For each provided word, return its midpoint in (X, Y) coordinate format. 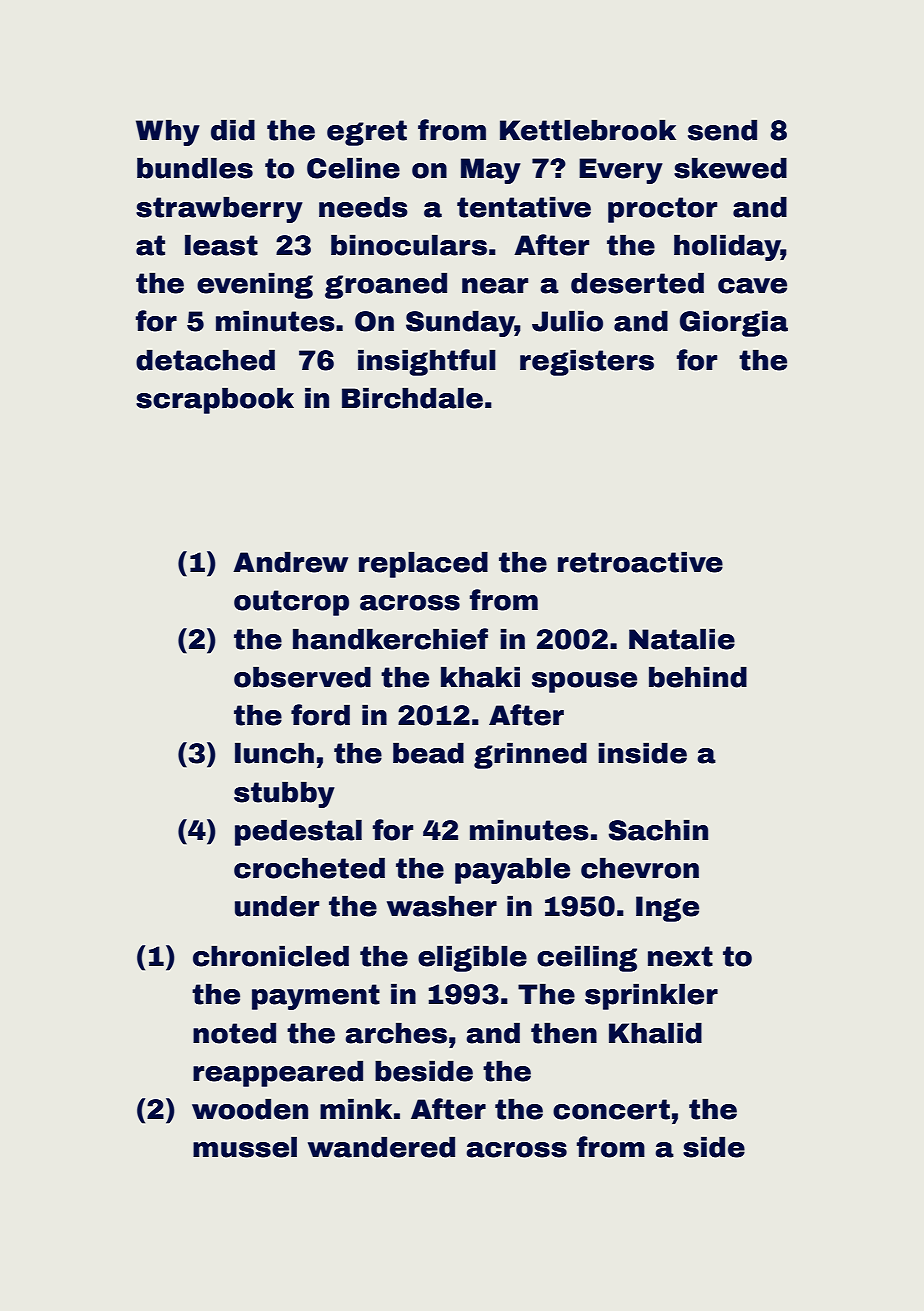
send (722, 130)
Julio (567, 321)
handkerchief (390, 639)
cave (752, 286)
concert (611, 1109)
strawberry (219, 209)
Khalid (655, 1033)
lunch (274, 753)
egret (367, 133)
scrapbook (215, 400)
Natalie (682, 639)
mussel (245, 1147)
